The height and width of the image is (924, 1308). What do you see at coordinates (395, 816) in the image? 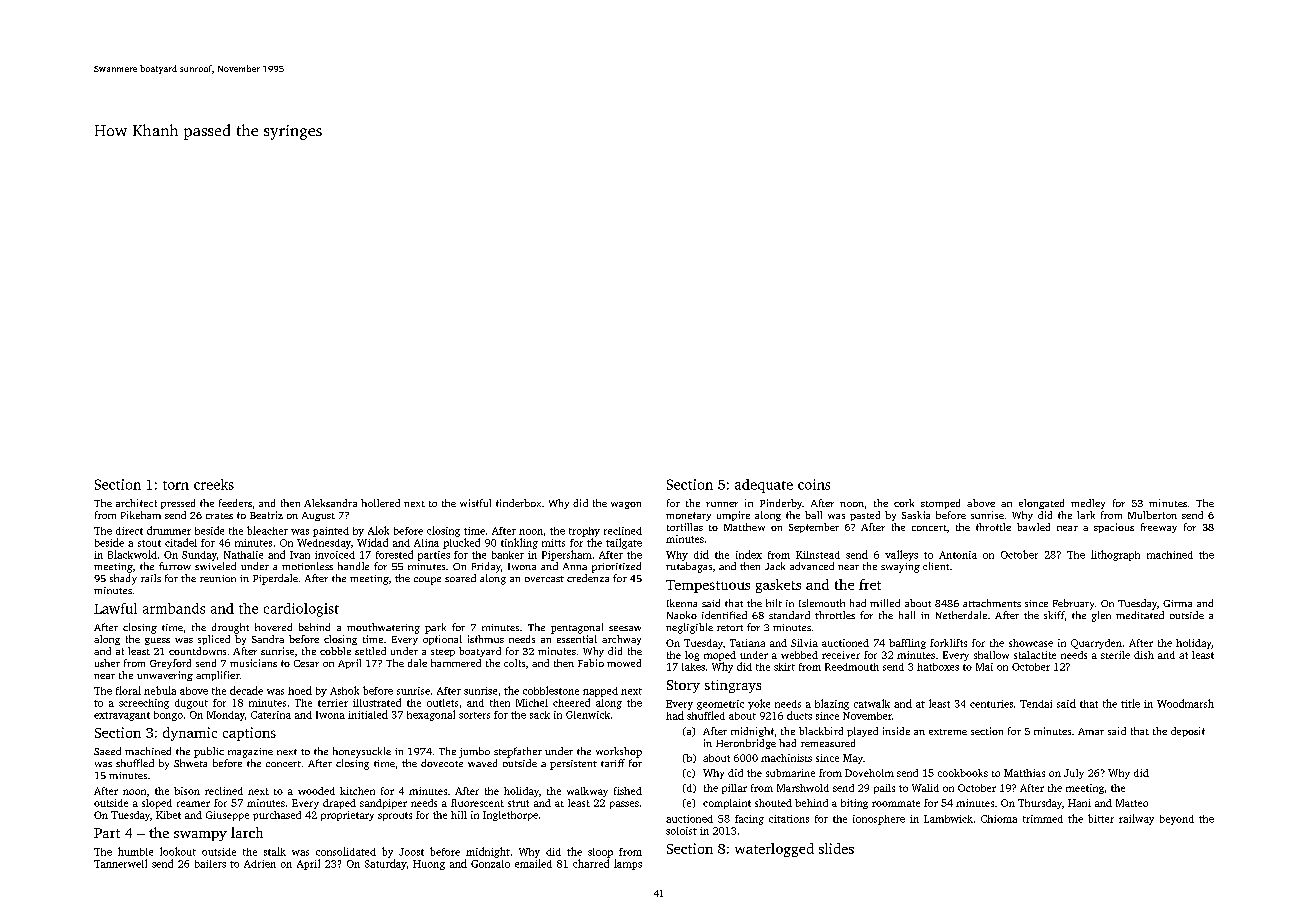
I see `sprouts` at bounding box center [395, 816].
